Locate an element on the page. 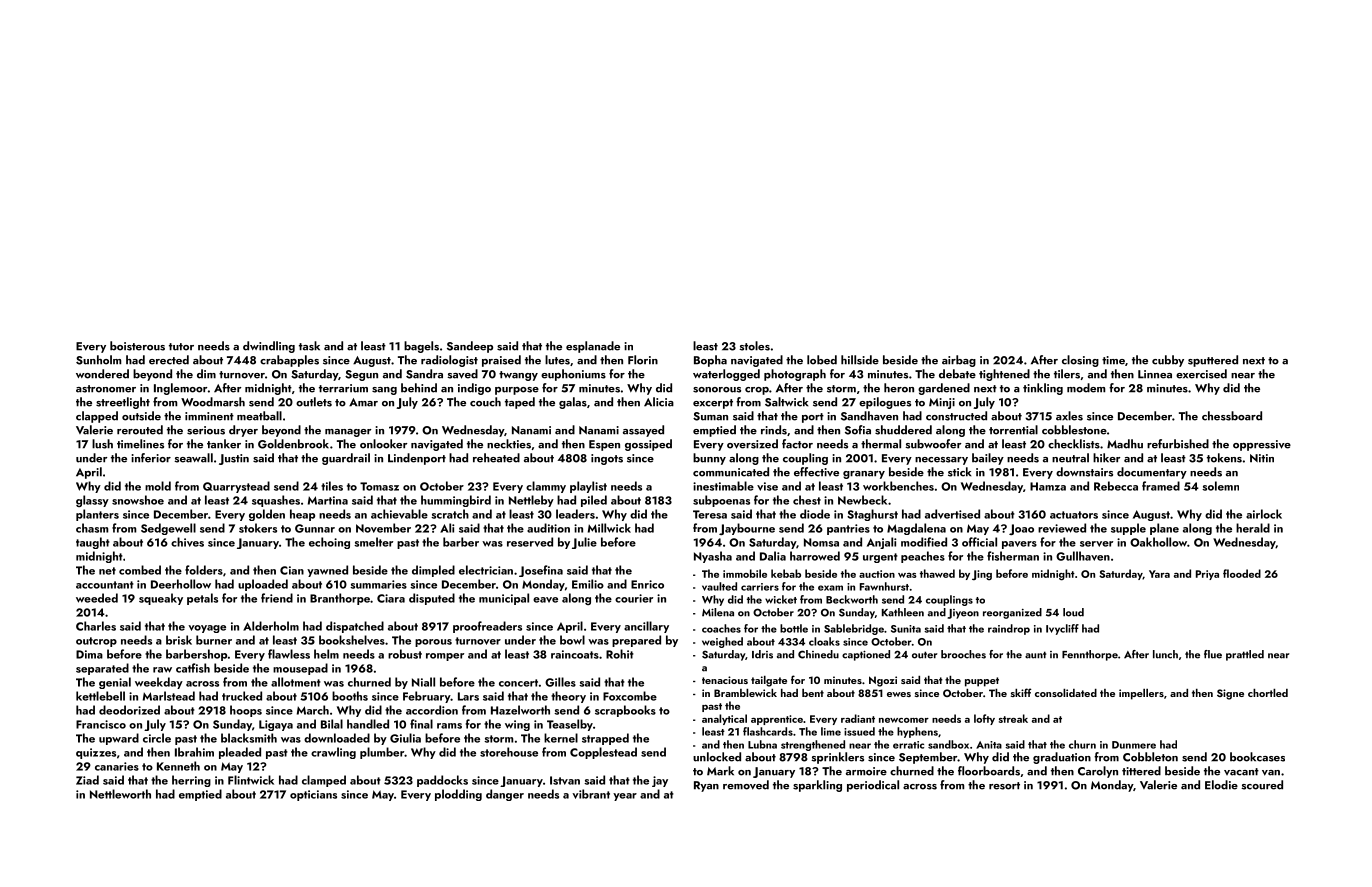  Amar is located at coordinates (363, 402).
